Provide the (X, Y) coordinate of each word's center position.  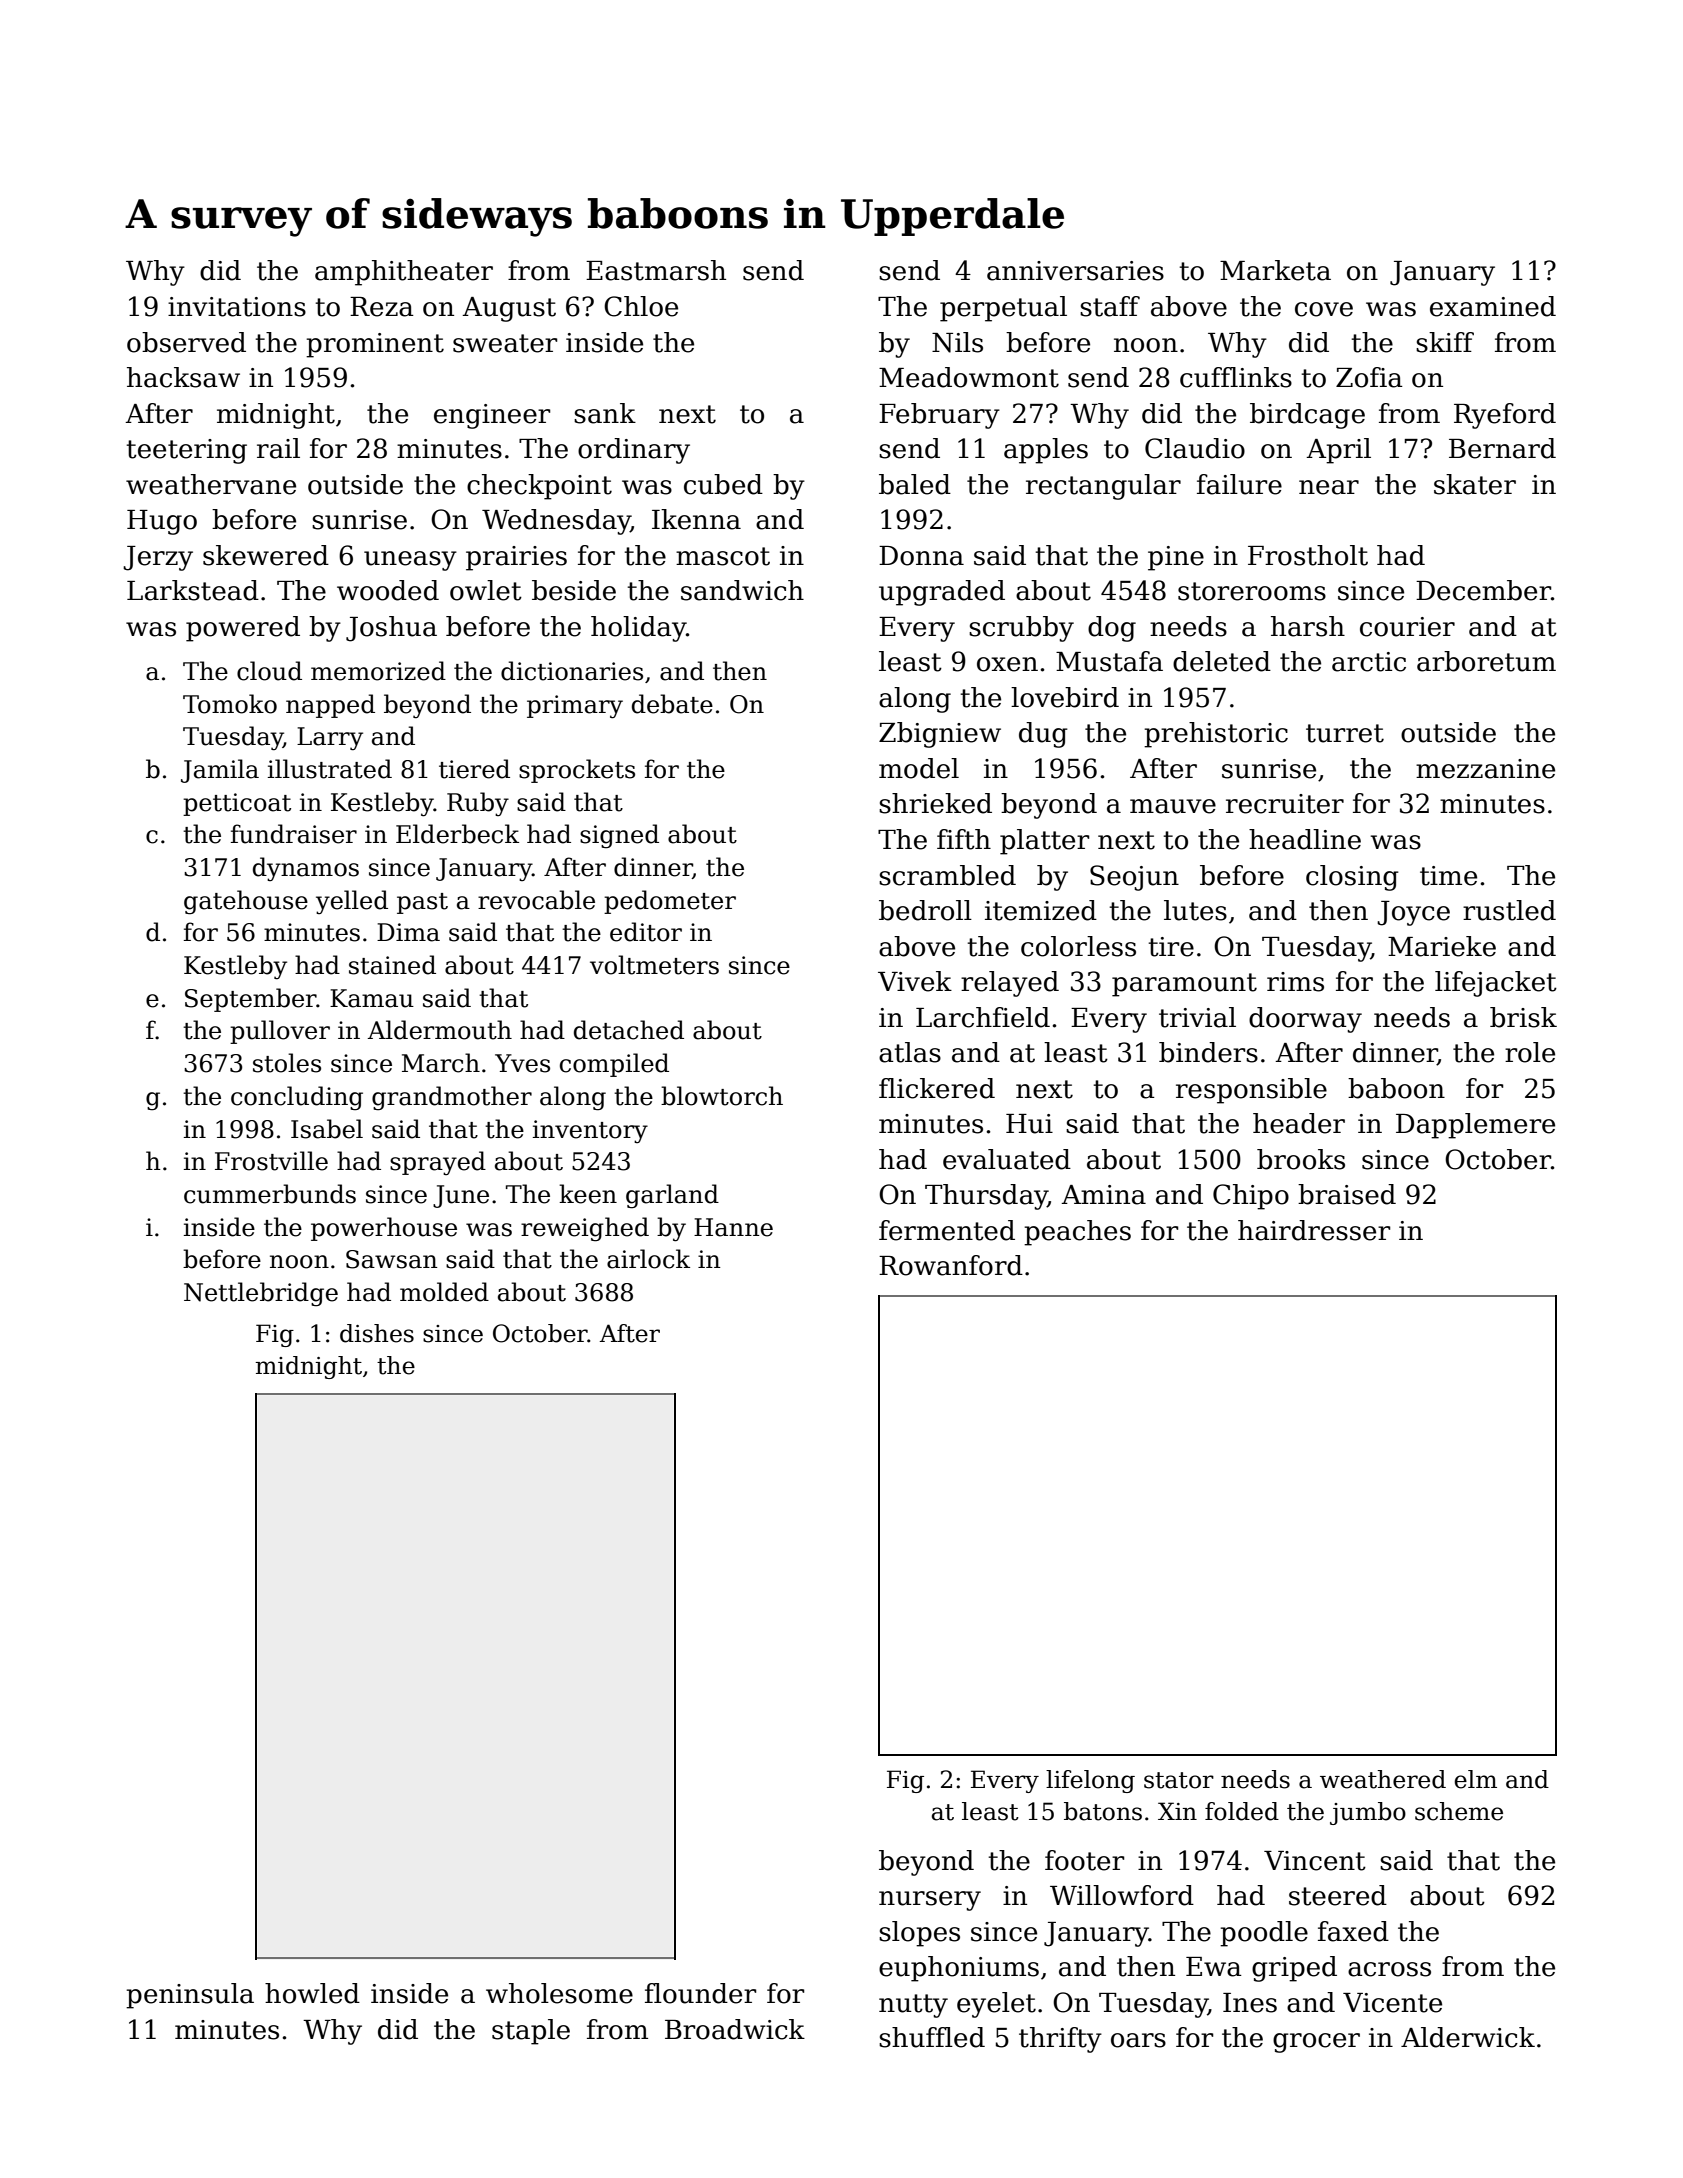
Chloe (641, 306)
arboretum (1486, 661)
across (1389, 1969)
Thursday (986, 1197)
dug (1043, 735)
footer (1085, 1860)
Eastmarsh (656, 270)
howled (312, 1993)
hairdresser (1314, 1230)
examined (1493, 306)
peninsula (190, 1996)
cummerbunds (270, 1194)
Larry (330, 738)
